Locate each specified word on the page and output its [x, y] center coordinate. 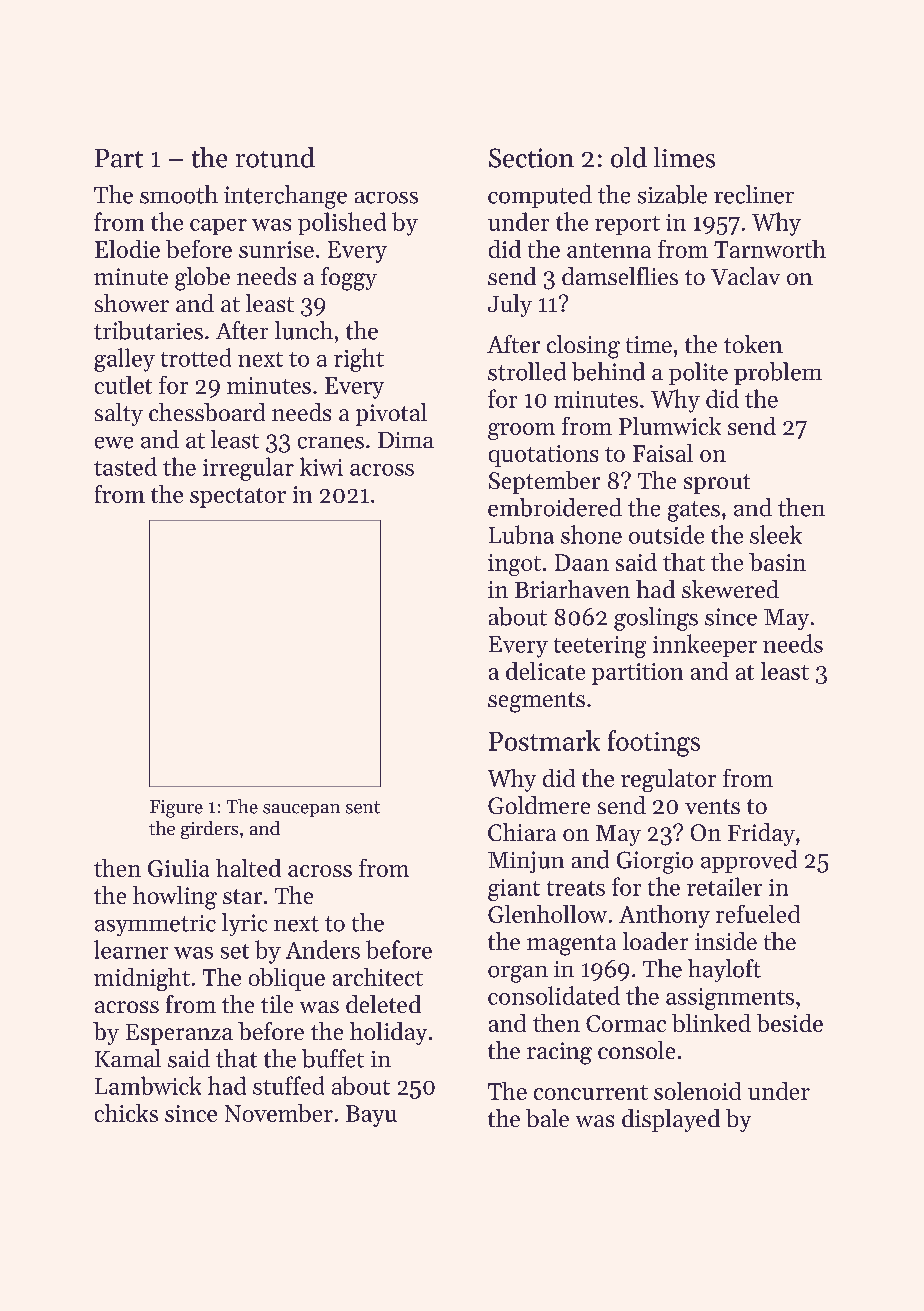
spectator [238, 498]
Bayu [371, 1116]
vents [712, 806]
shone [591, 534]
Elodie [127, 249]
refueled [758, 914]
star [242, 896]
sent [363, 807]
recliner [754, 194]
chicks [126, 1113]
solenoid [697, 1091]
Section [531, 158]
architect [378, 977]
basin [777, 562]
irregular [248, 469]
